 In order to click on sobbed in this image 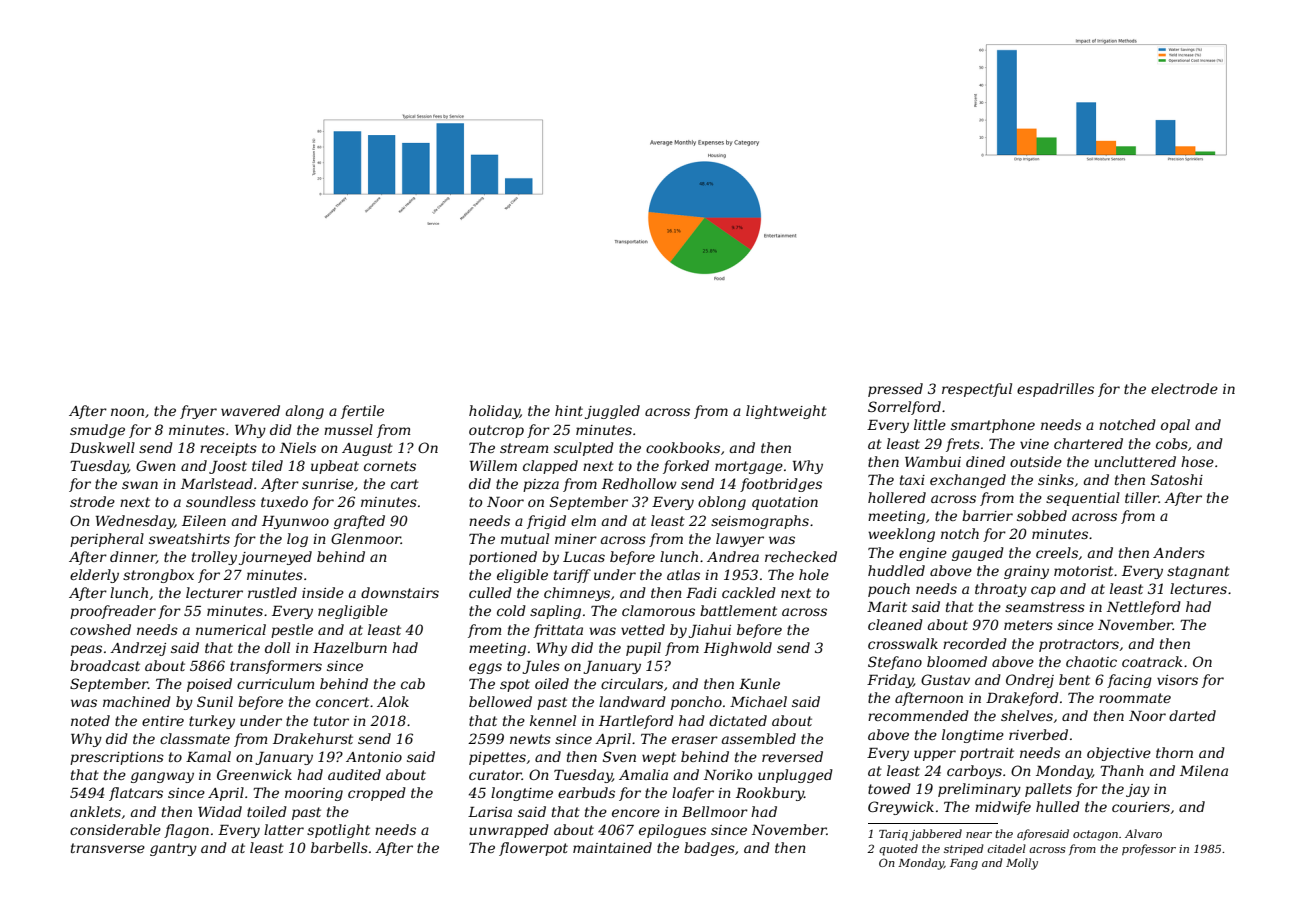, I will do `click(1042, 515)`.
